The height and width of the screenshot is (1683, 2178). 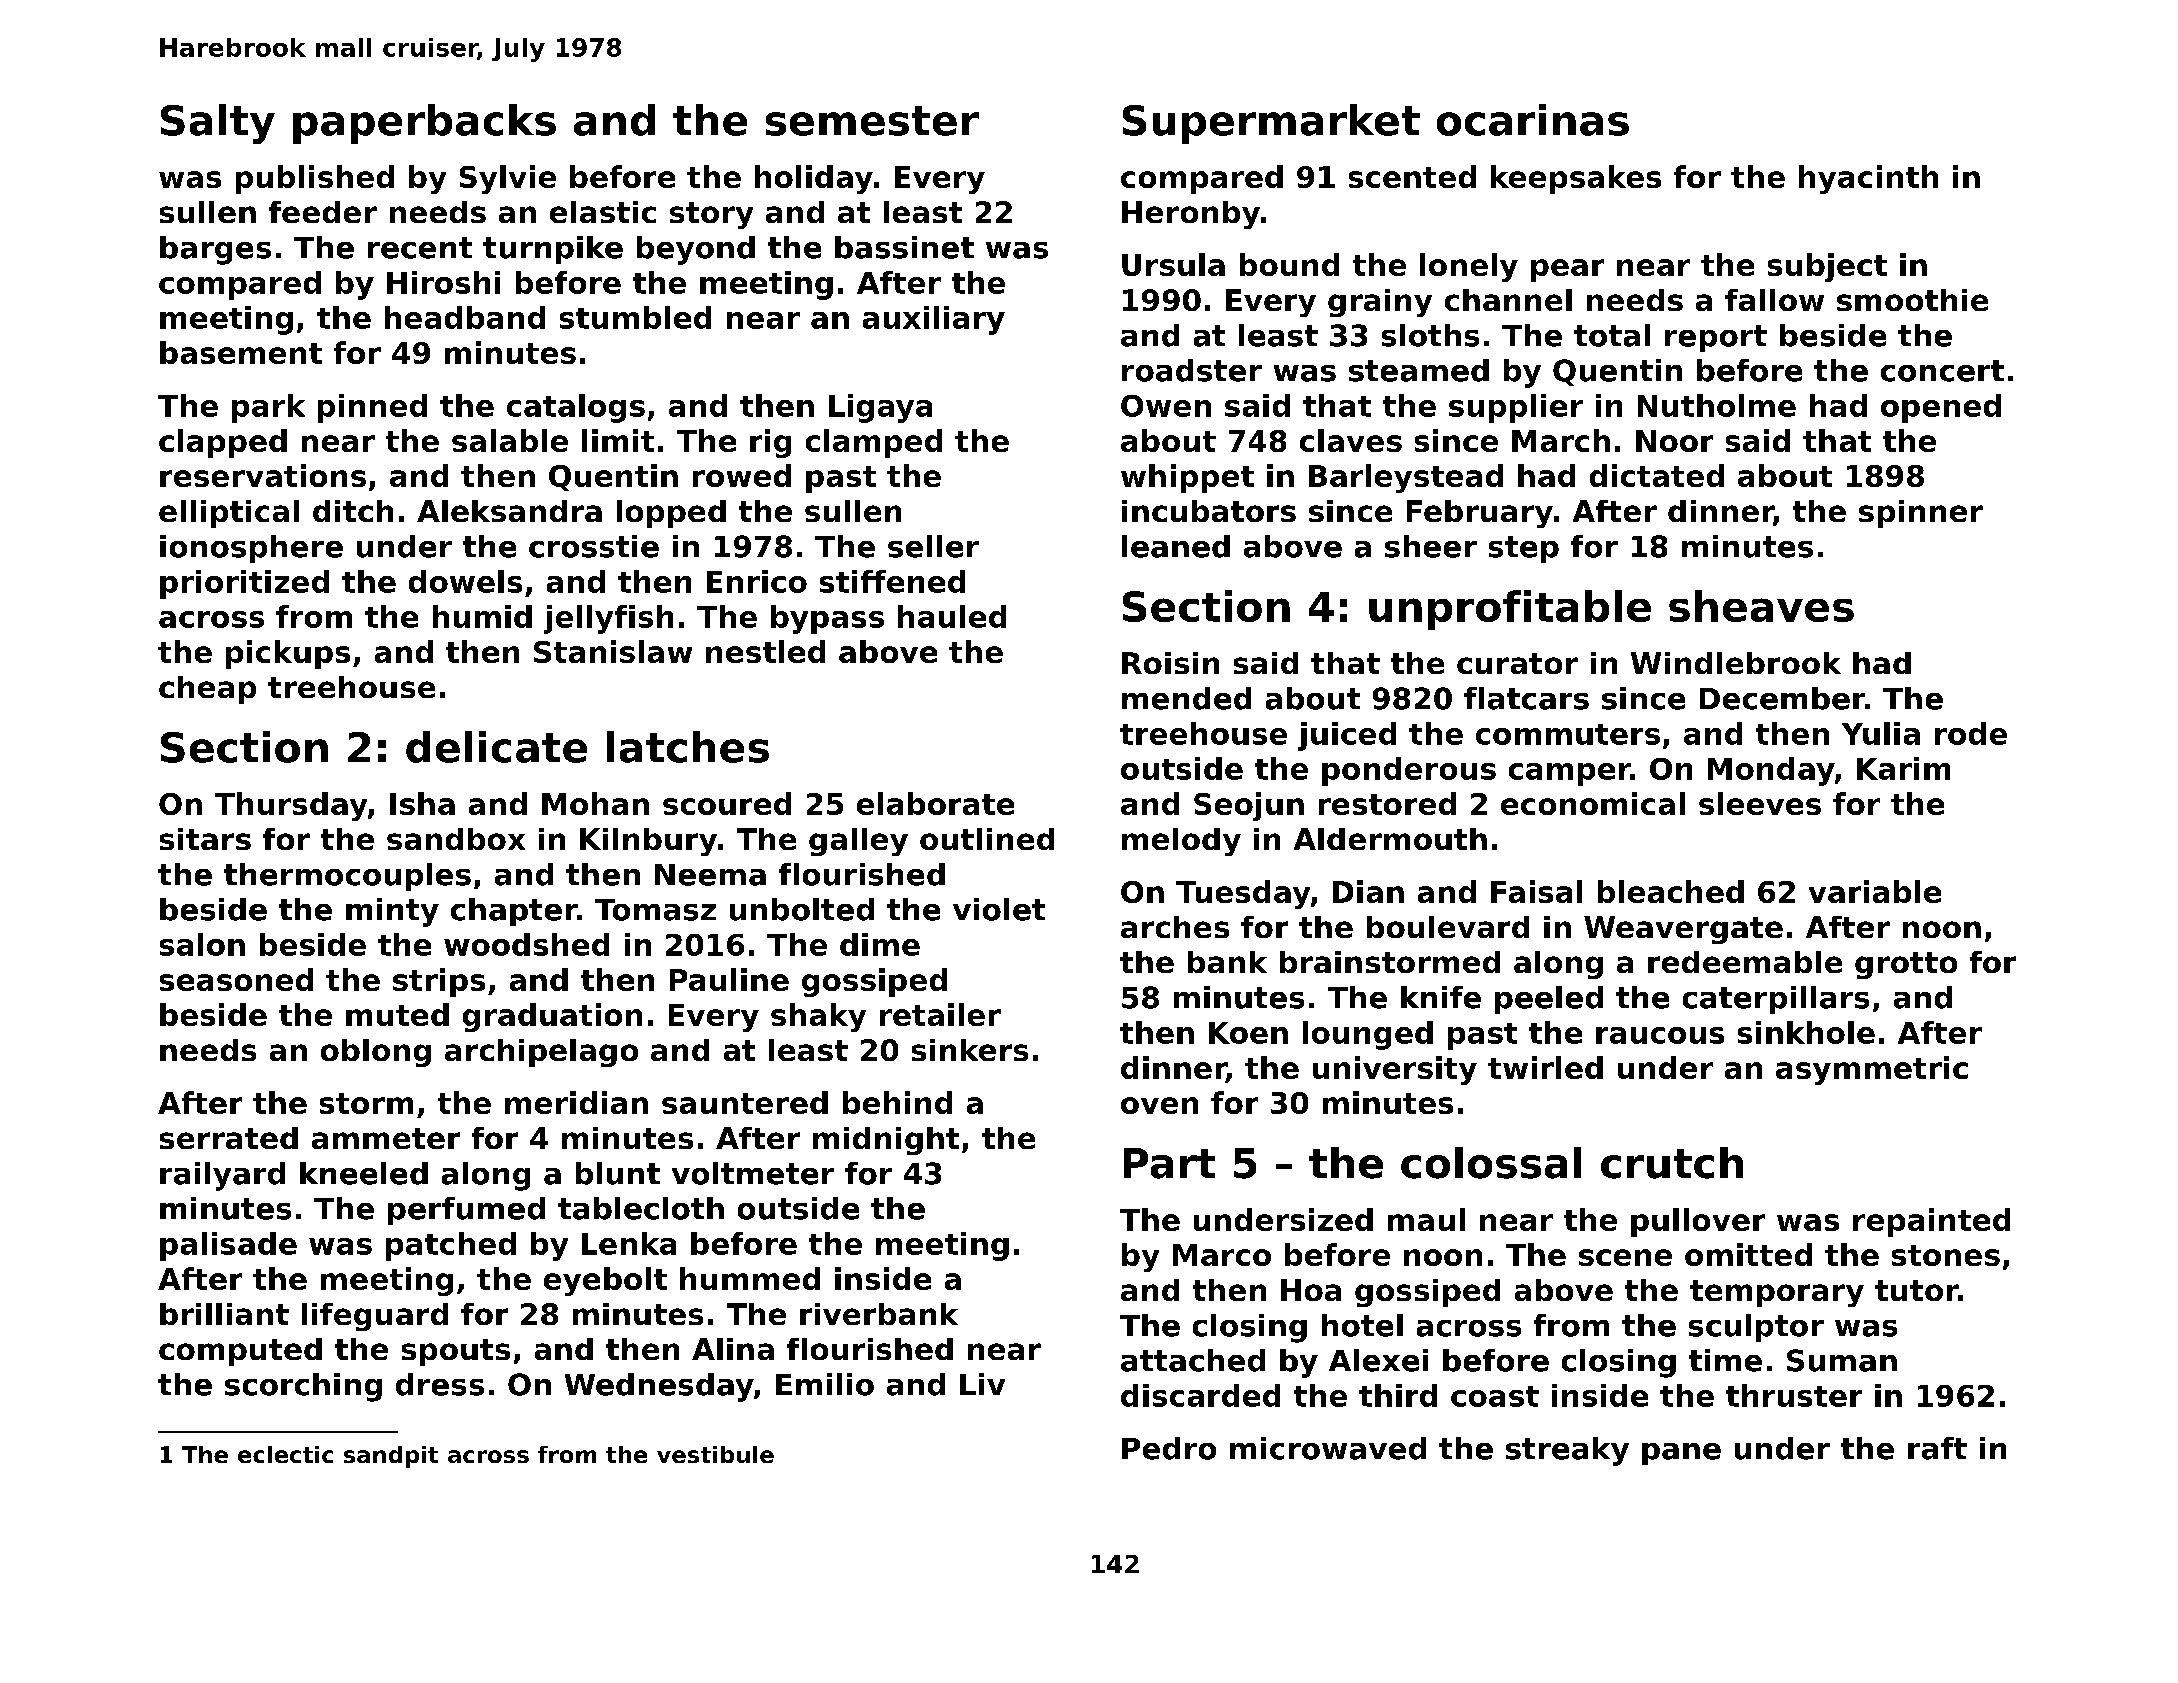 I want to click on eclectic, so click(x=285, y=1454).
